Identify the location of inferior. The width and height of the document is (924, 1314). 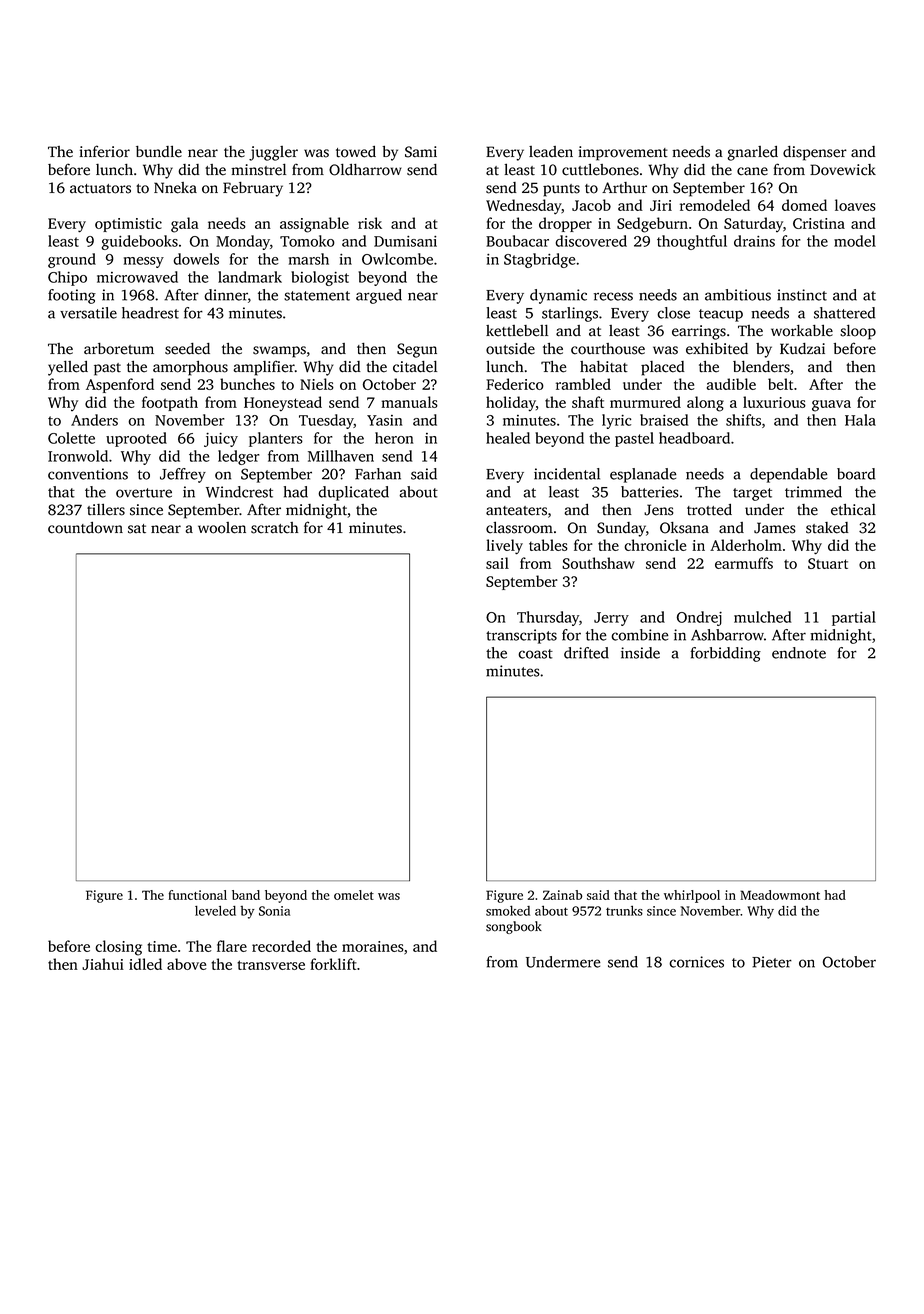
(105, 151).
